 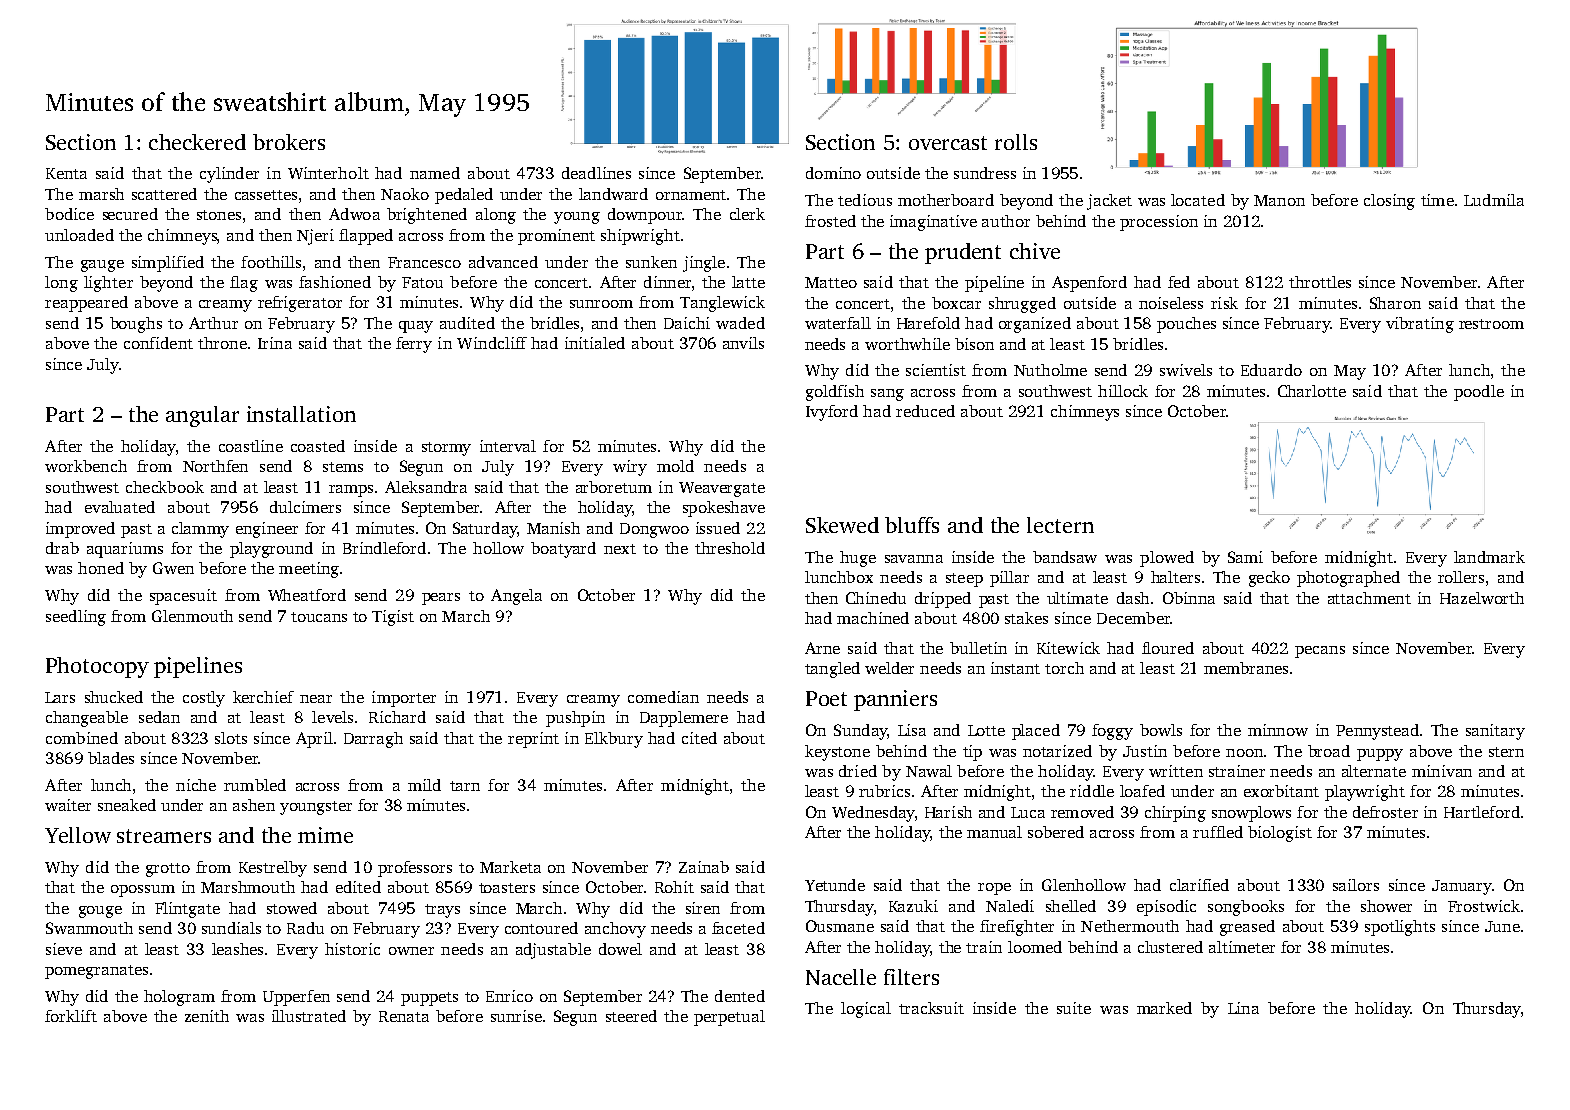 What do you see at coordinates (972, 753) in the screenshot?
I see `tip` at bounding box center [972, 753].
